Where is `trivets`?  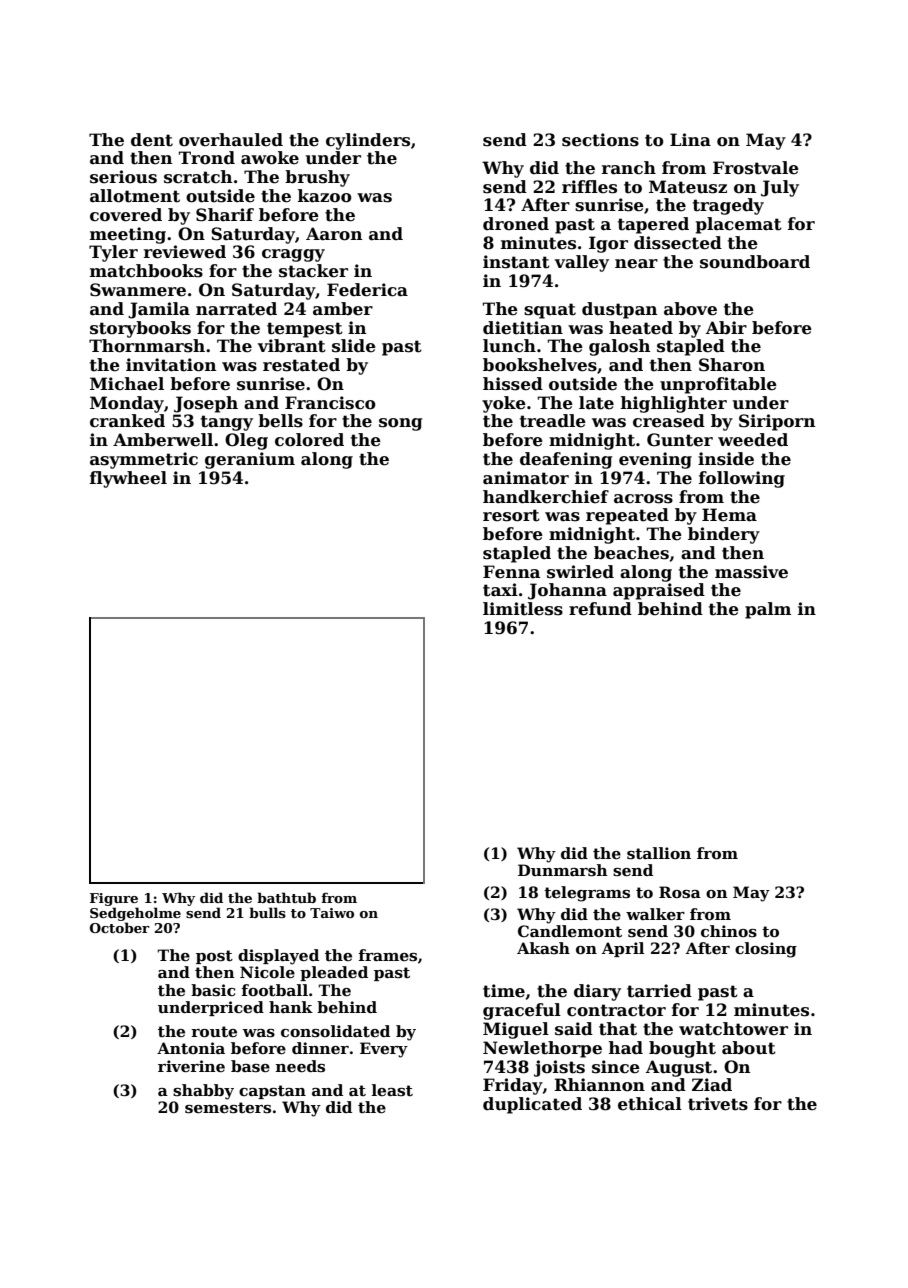
trivets is located at coordinates (718, 1104).
